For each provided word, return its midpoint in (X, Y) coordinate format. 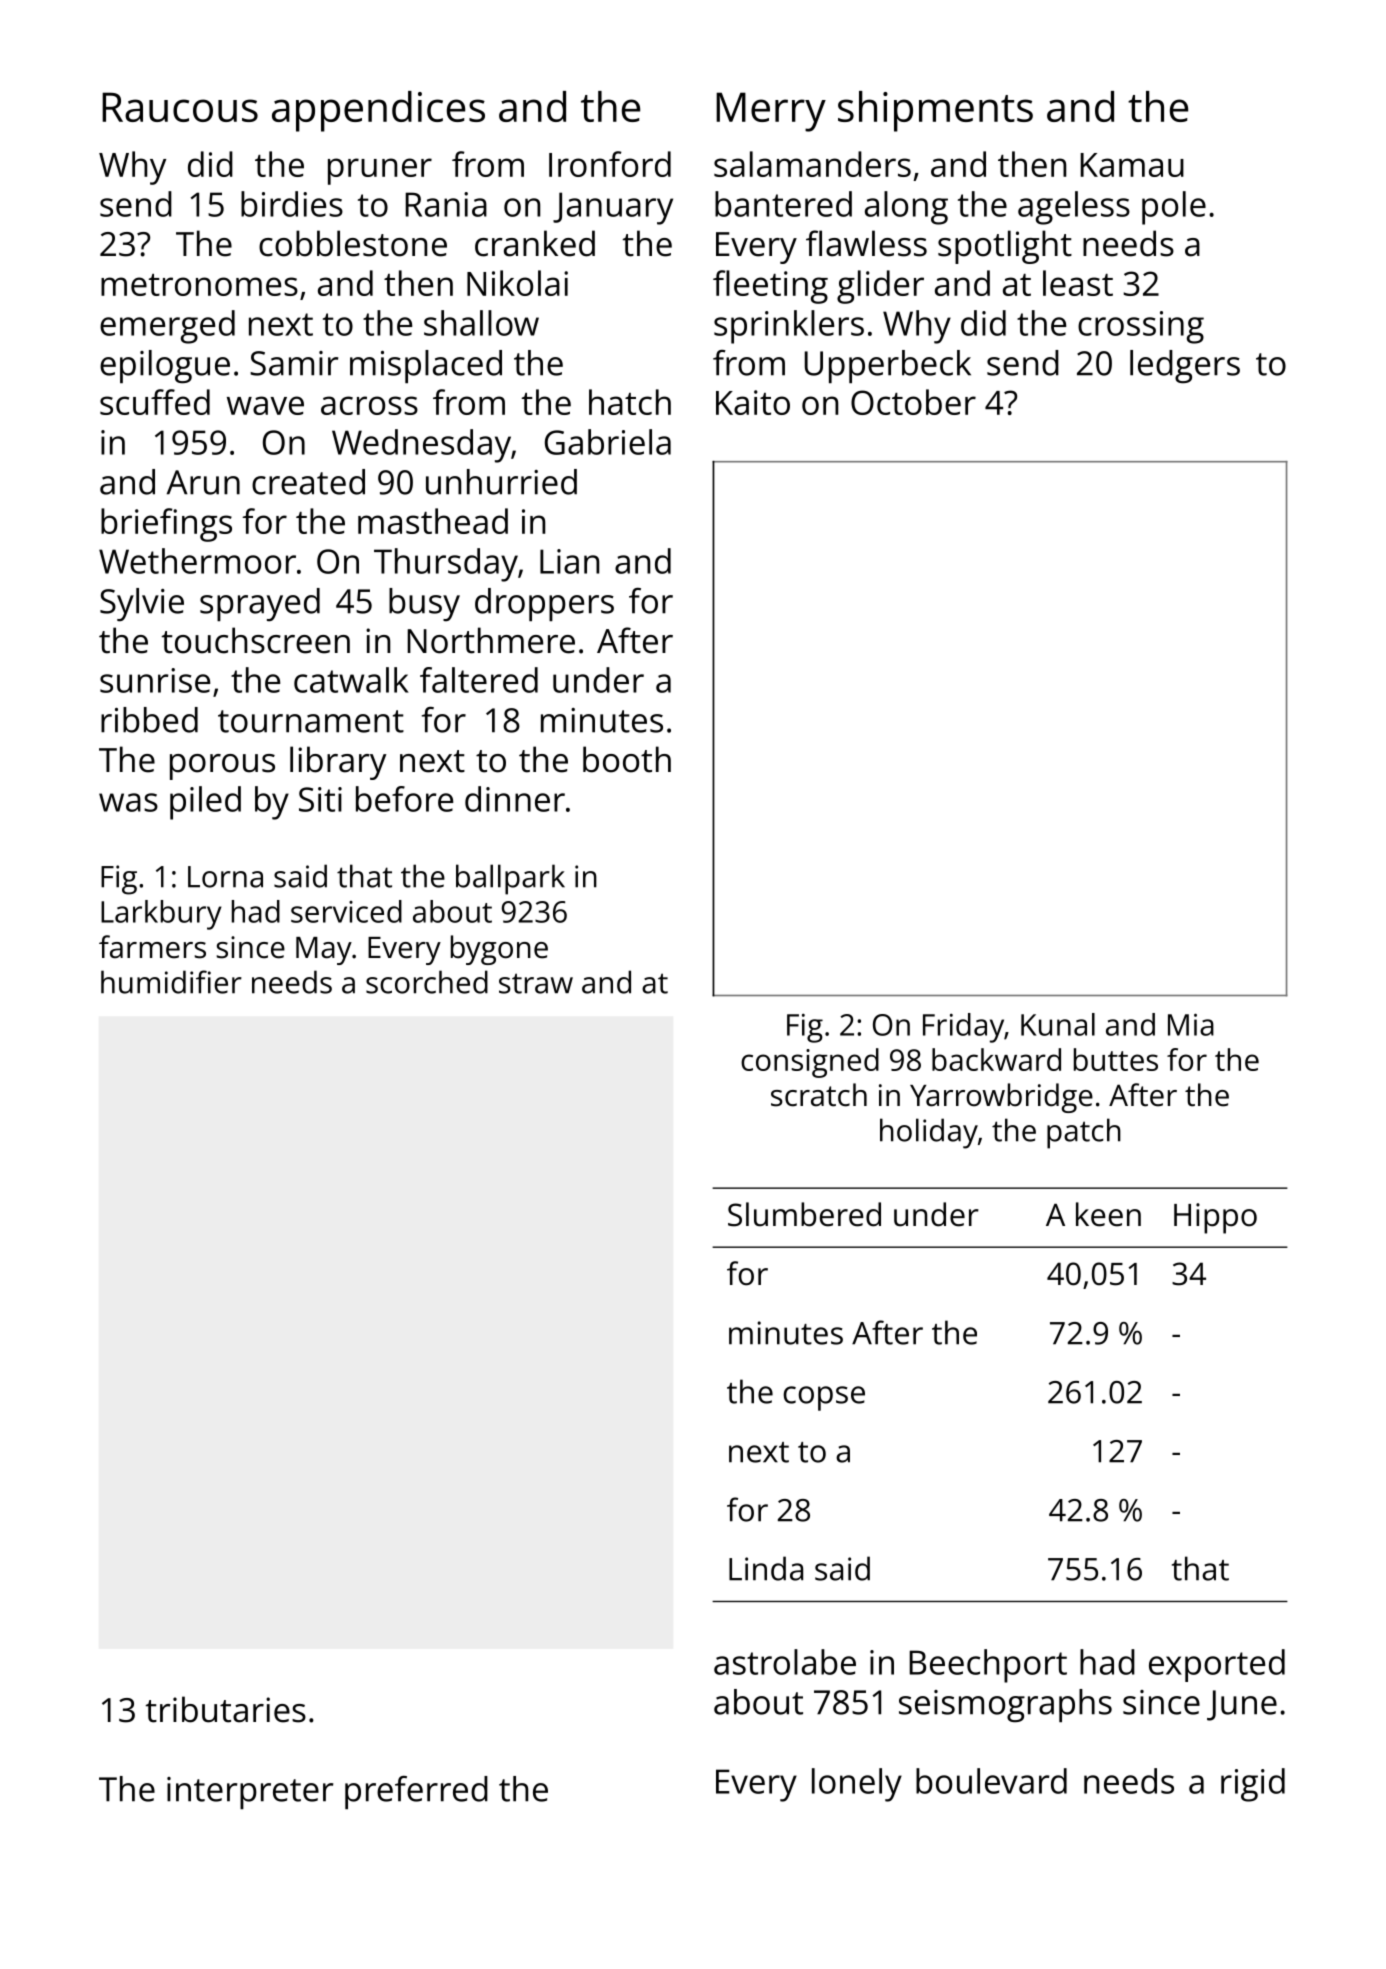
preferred (416, 1792)
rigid (1253, 1785)
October (913, 402)
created (308, 482)
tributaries (226, 1709)
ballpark (510, 879)
